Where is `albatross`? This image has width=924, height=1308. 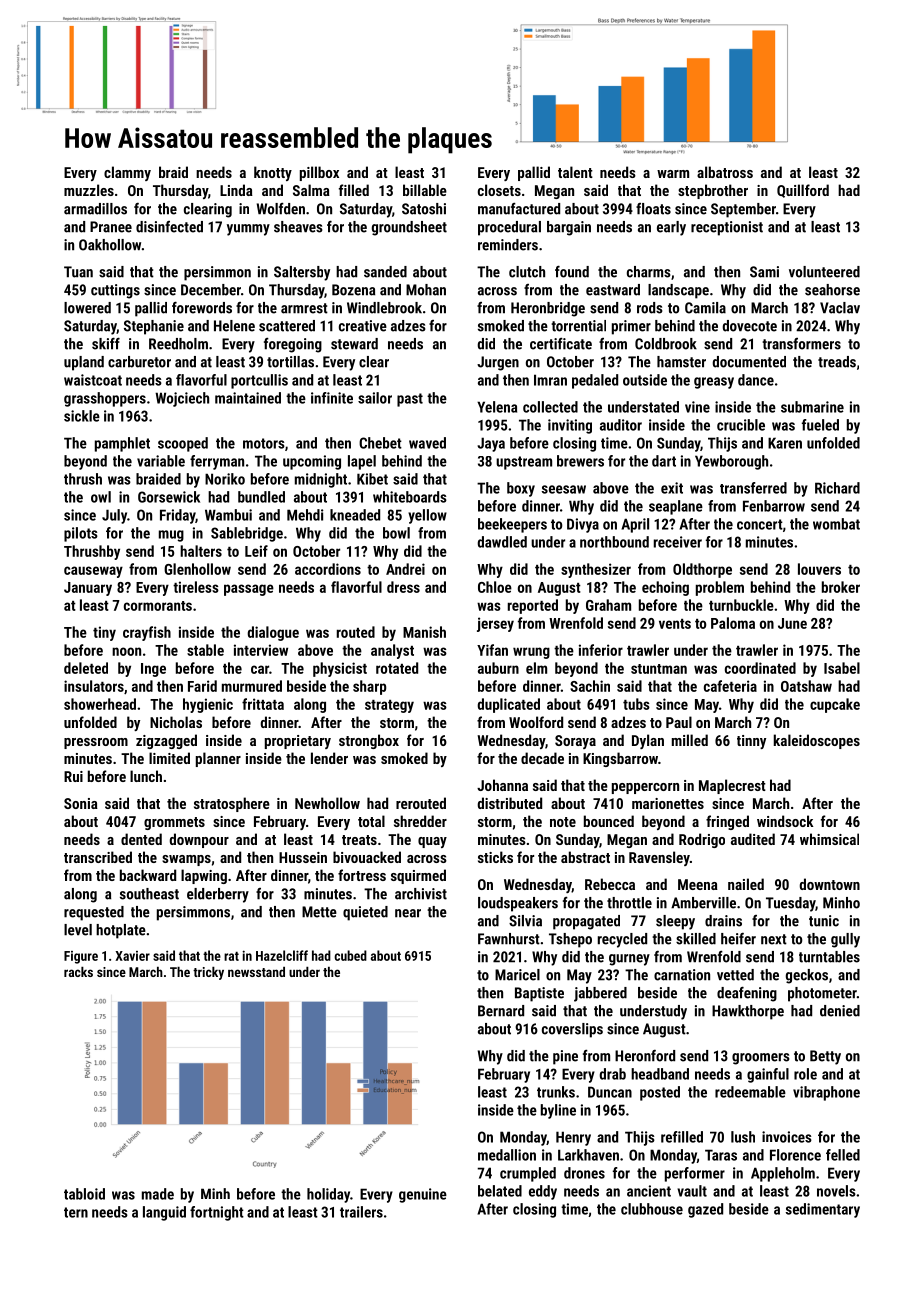
albatross is located at coordinates (725, 172).
